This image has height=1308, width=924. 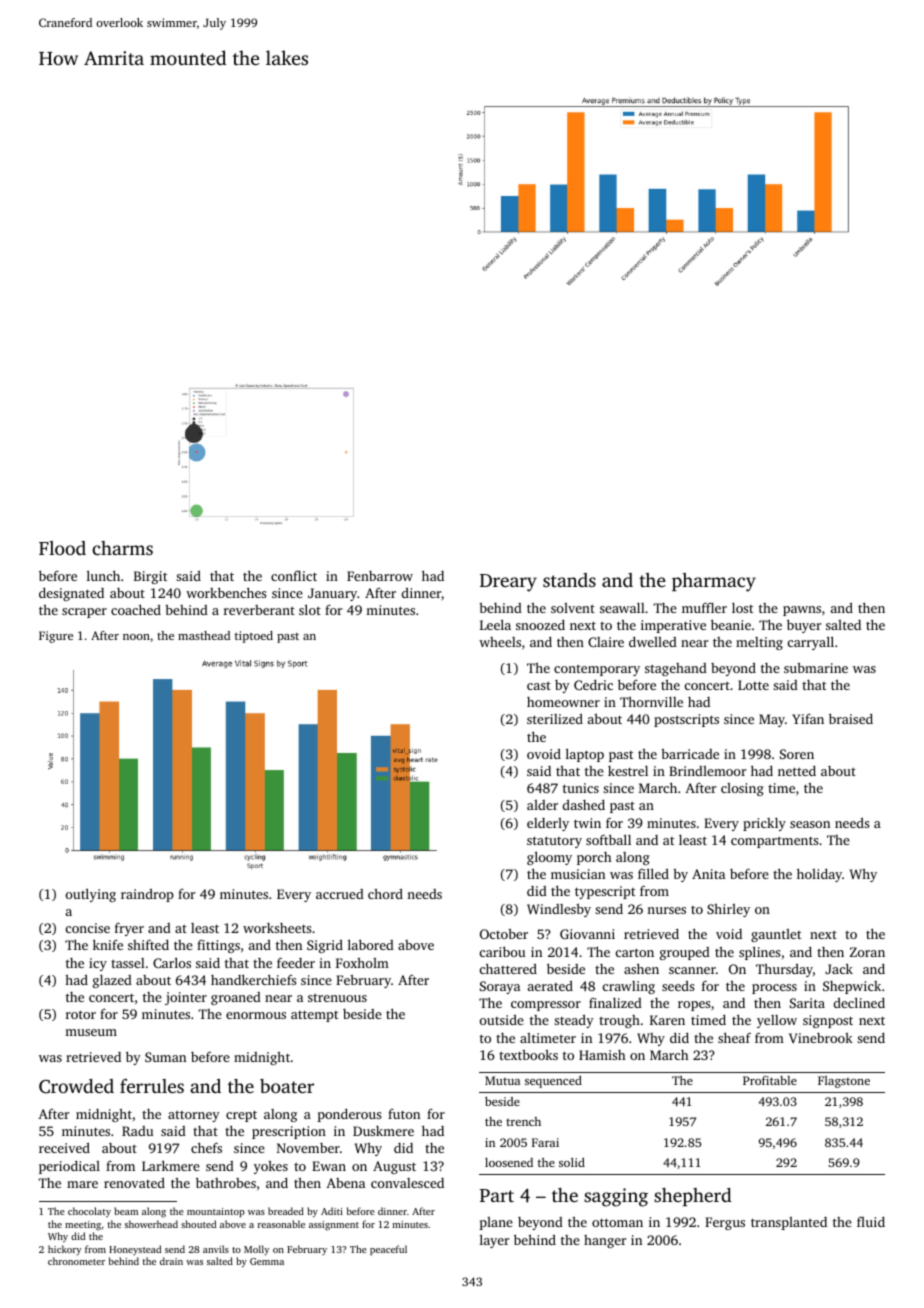 I want to click on fluid, so click(x=871, y=1221).
